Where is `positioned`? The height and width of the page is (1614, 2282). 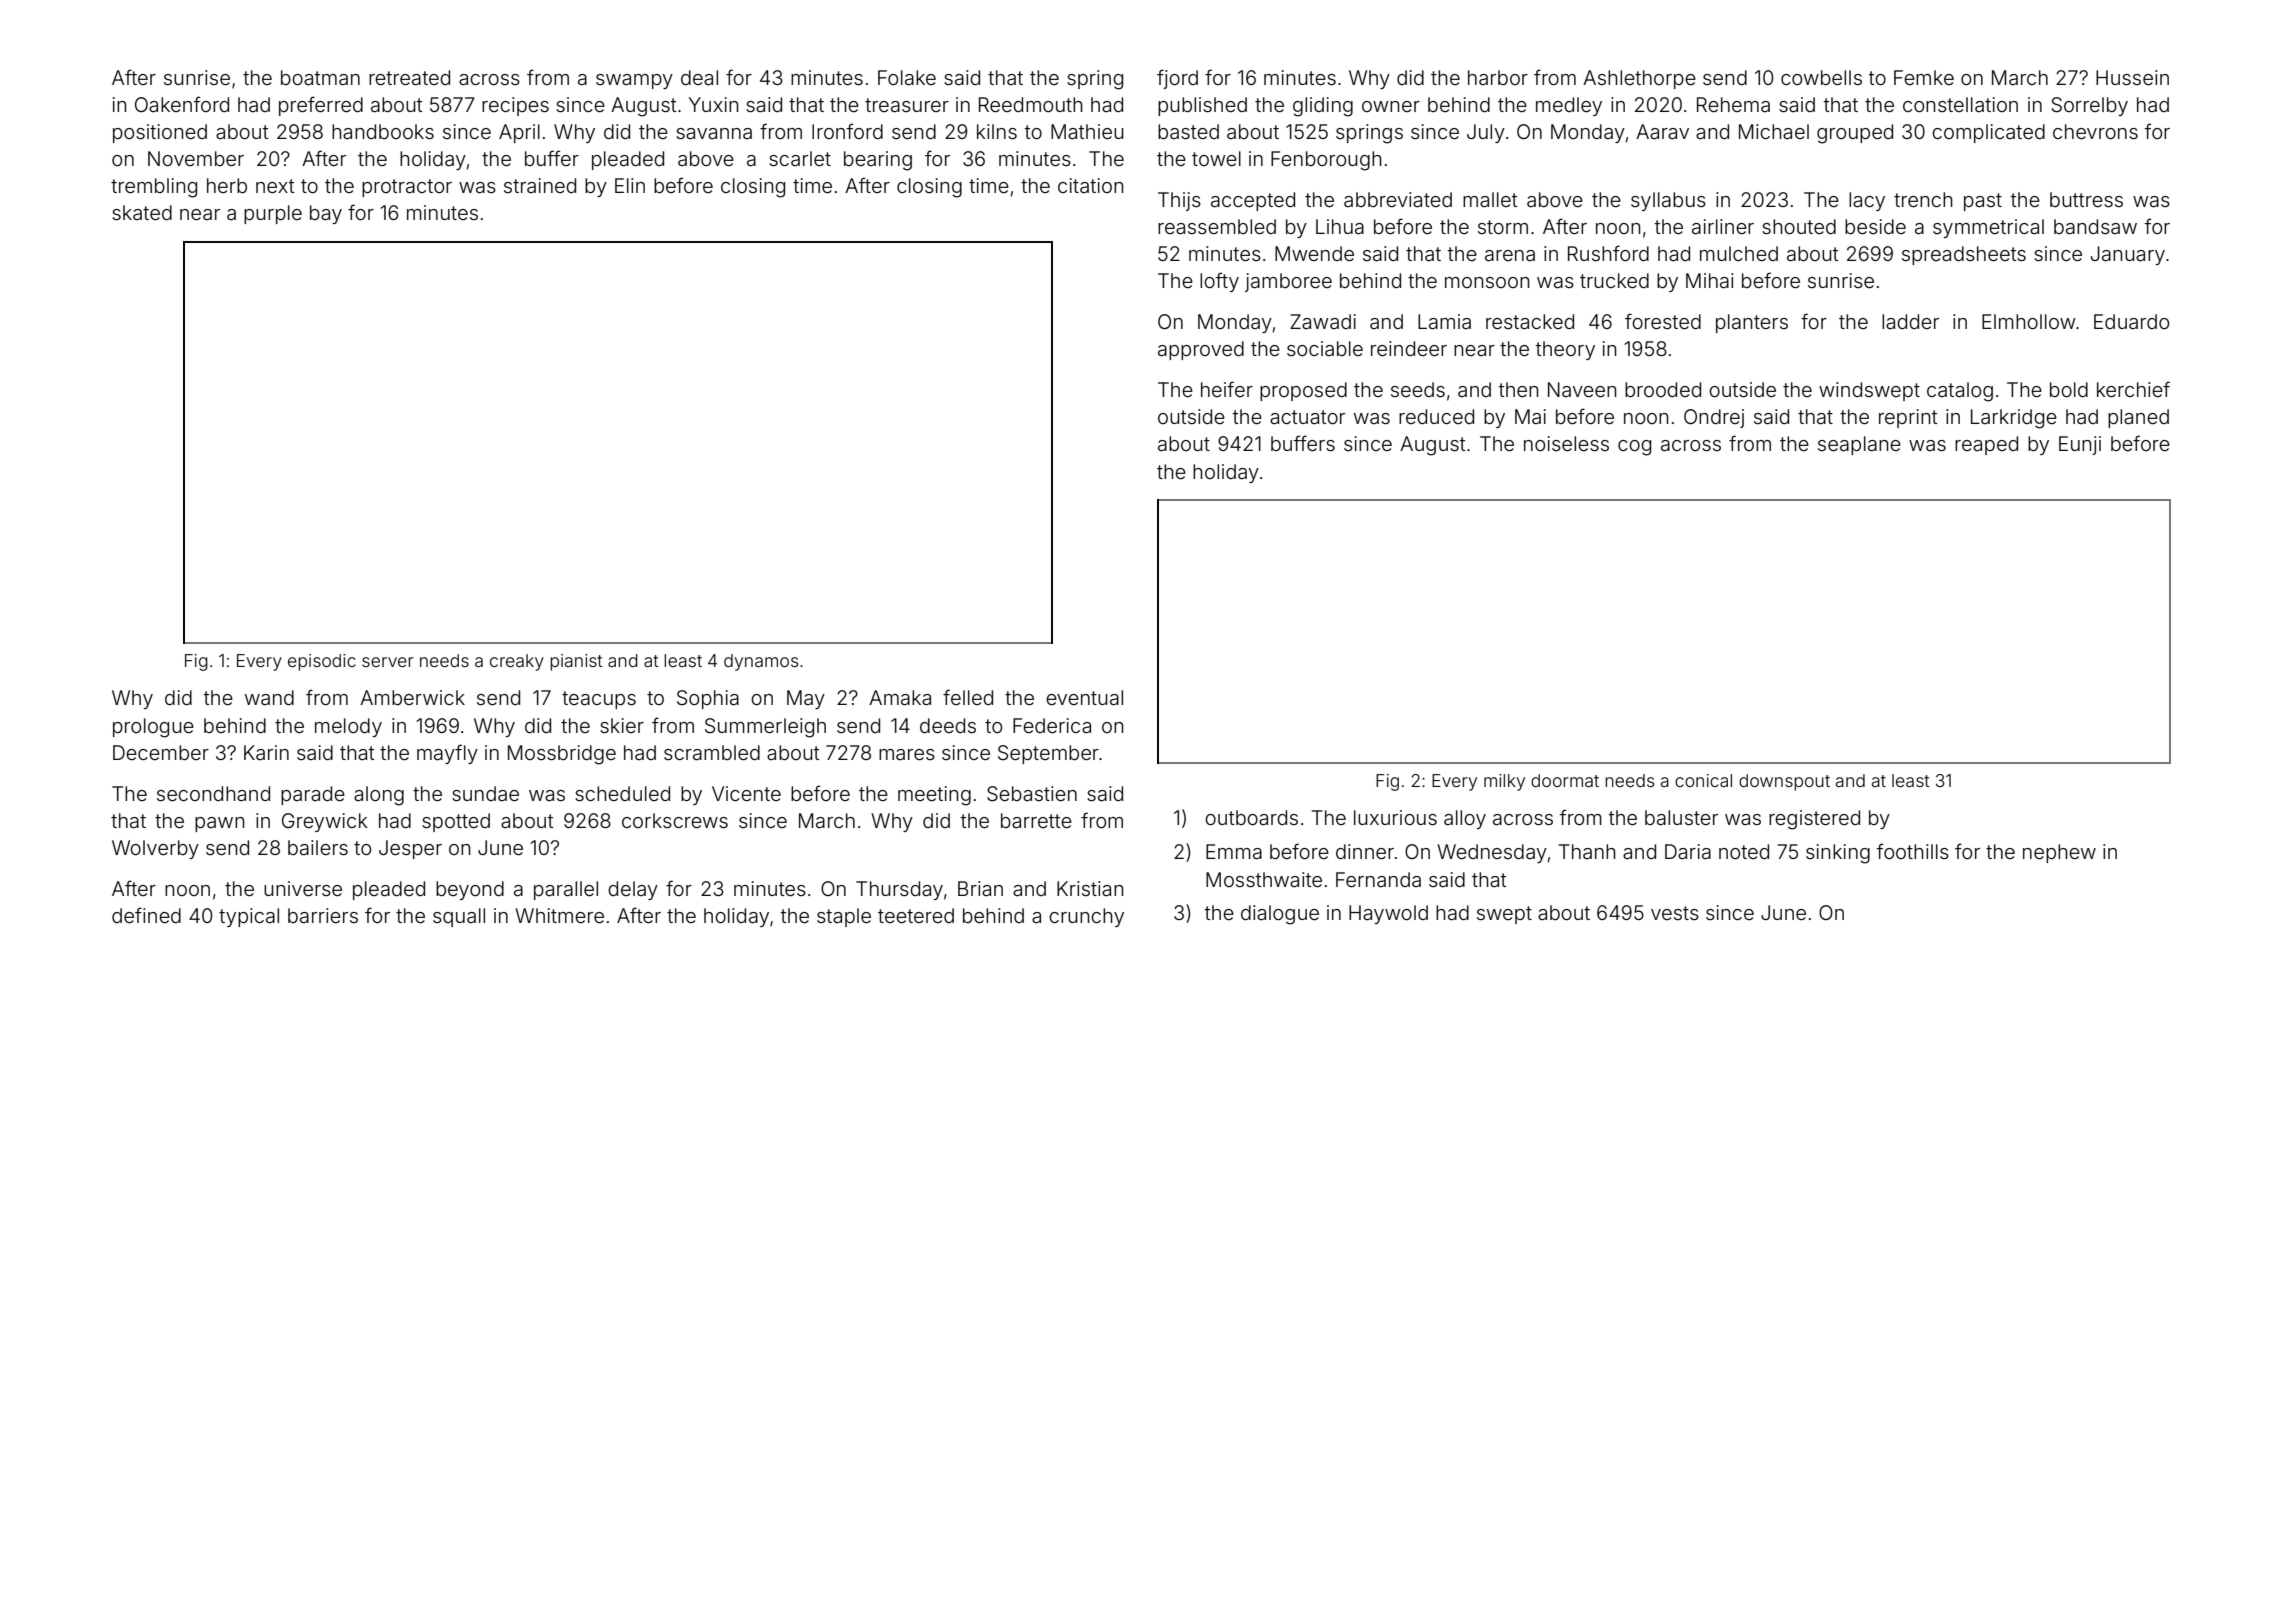
positioned is located at coordinates (160, 133).
